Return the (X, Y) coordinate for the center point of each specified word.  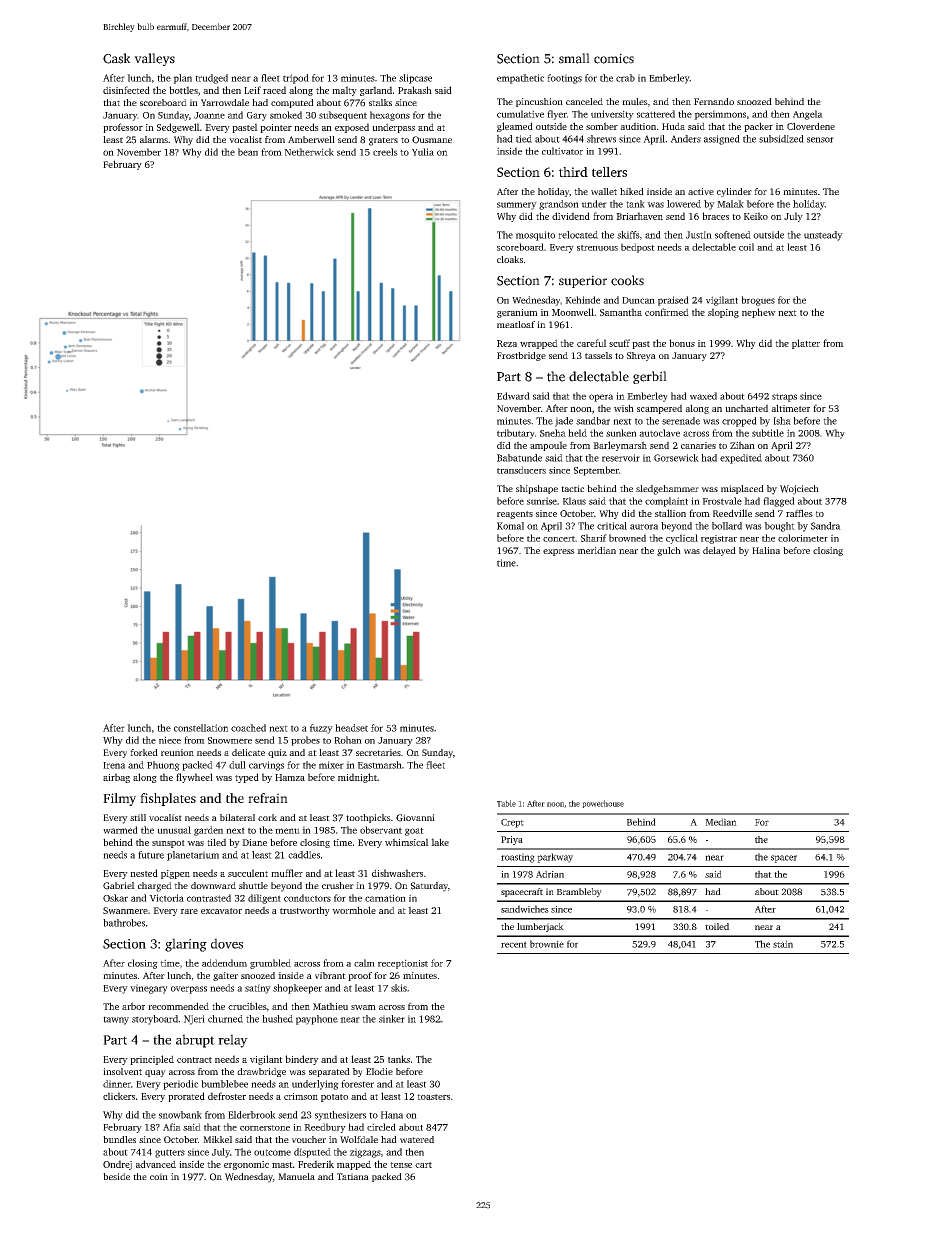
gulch (669, 551)
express (559, 552)
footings (564, 79)
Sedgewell (178, 128)
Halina (766, 550)
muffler (287, 873)
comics (614, 58)
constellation (201, 728)
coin (159, 1176)
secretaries (378, 752)
